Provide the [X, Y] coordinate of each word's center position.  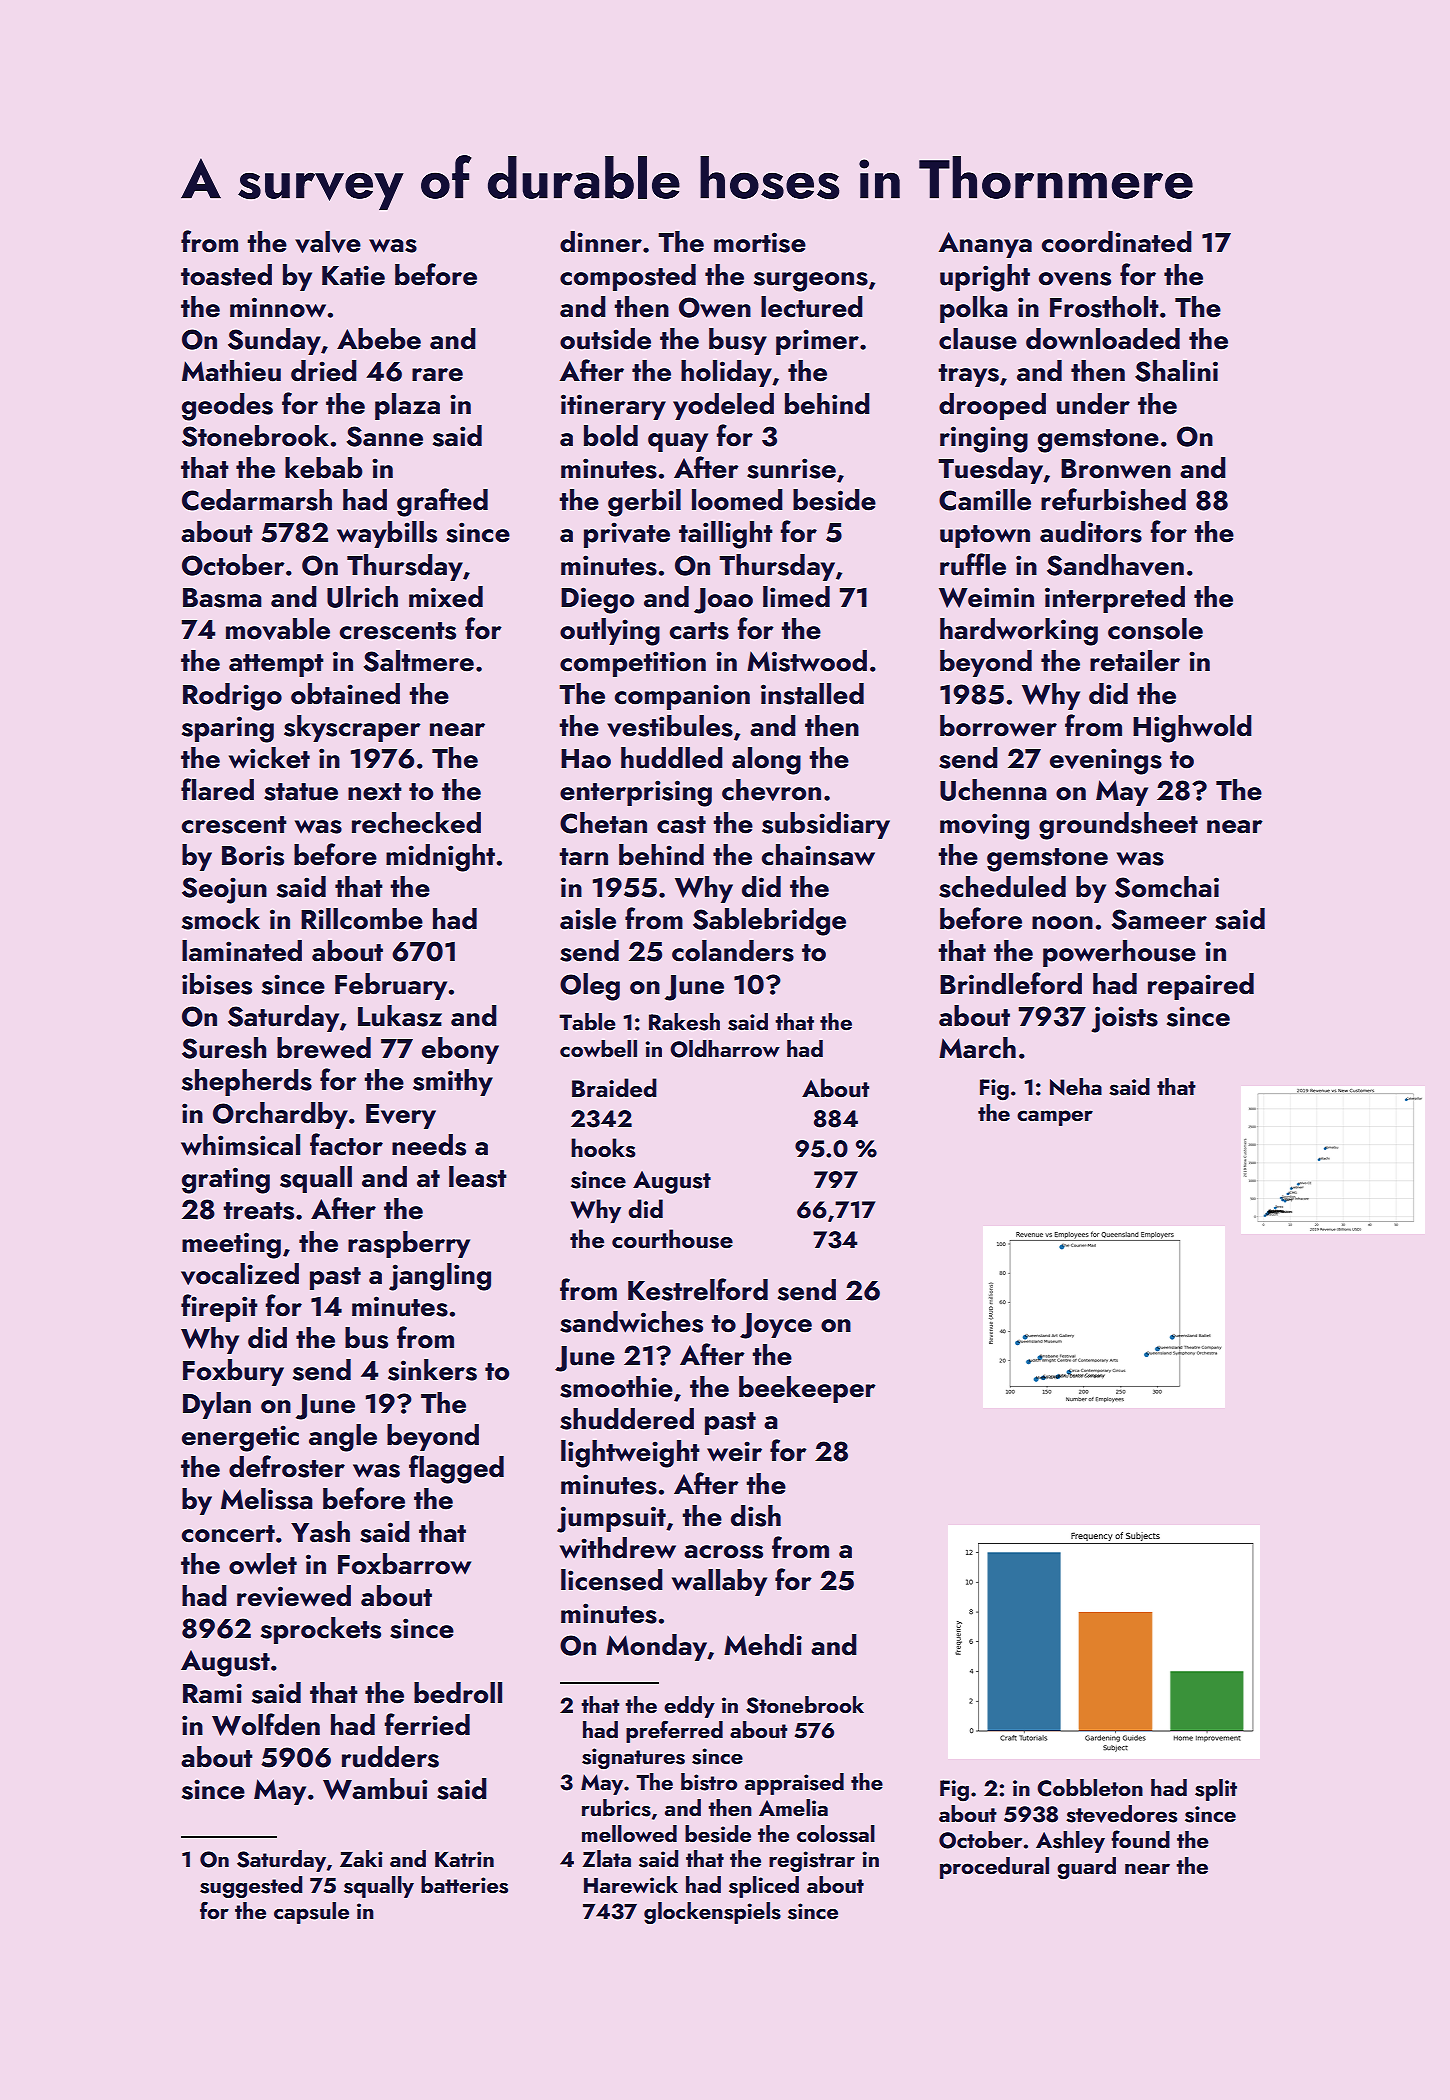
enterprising [636, 793]
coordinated [1117, 242]
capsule [311, 1913]
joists [1124, 1019]
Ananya [985, 245]
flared [217, 789]
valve [328, 242]
